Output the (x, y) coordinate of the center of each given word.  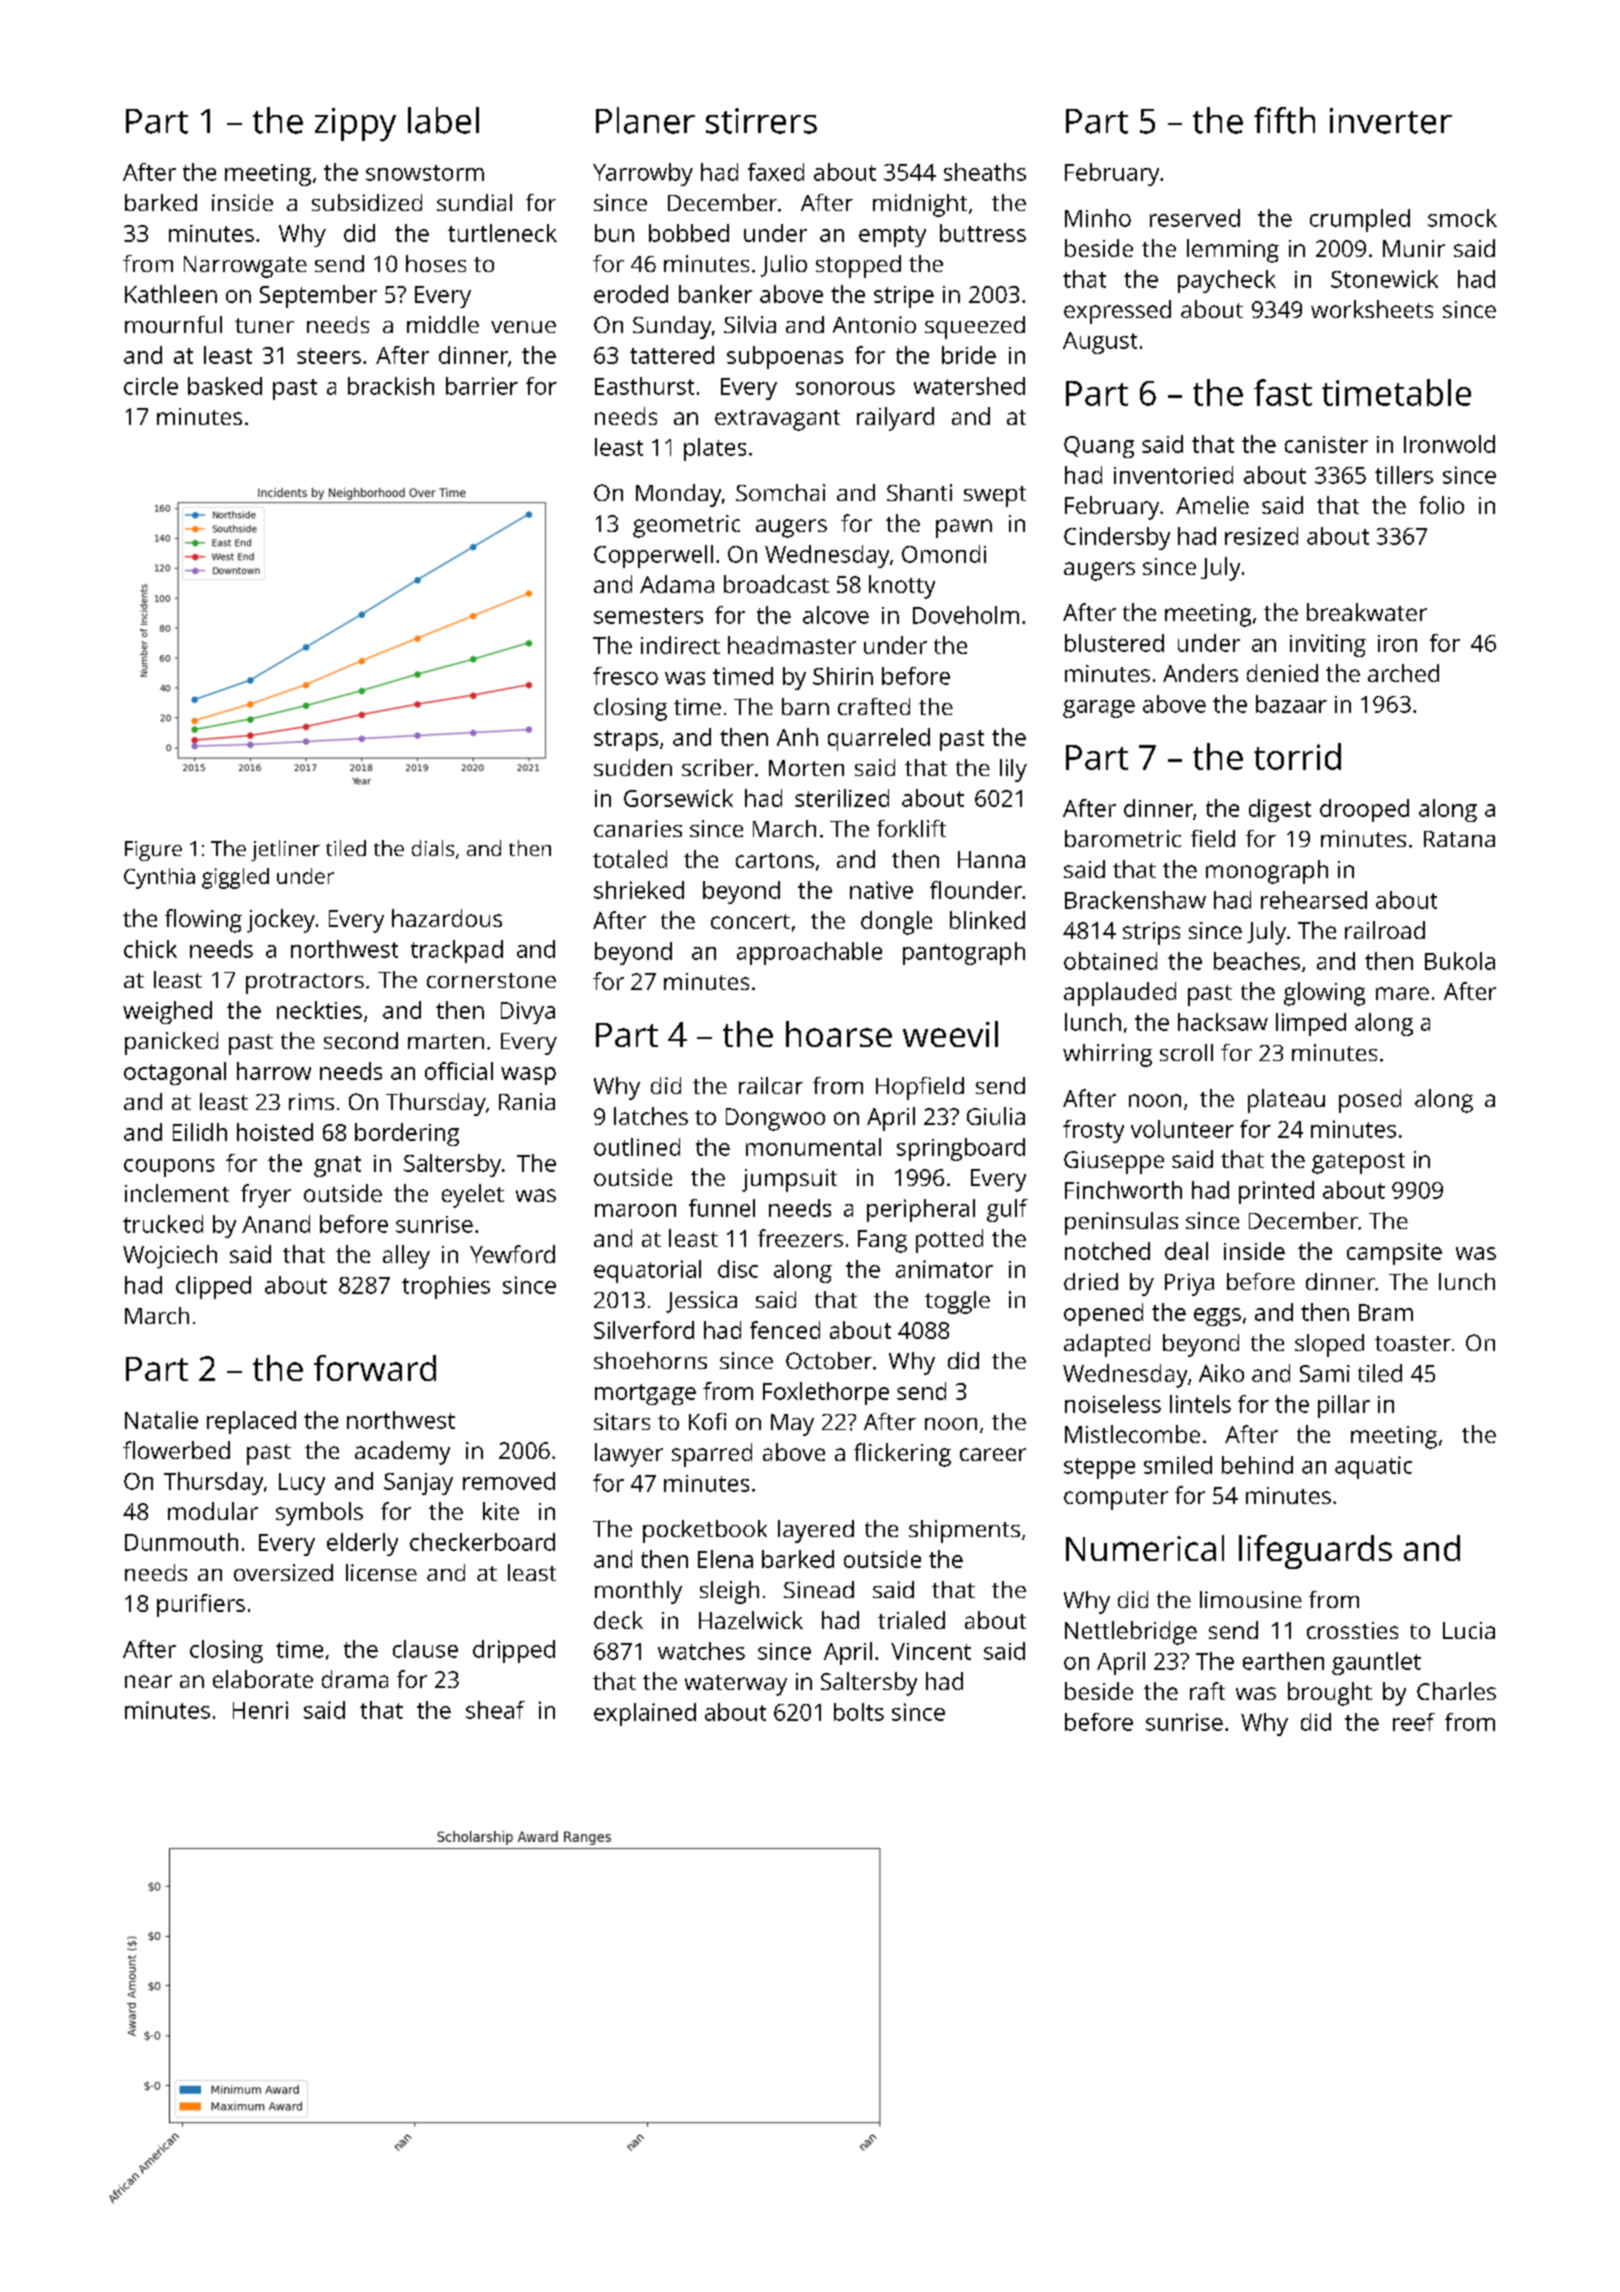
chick (150, 949)
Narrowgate (245, 267)
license (381, 1572)
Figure (153, 851)
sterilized (842, 798)
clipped (213, 1287)
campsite (1394, 1254)
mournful (173, 324)
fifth (1284, 120)
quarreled (879, 739)
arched (1403, 673)
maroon (635, 1210)
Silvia (750, 324)
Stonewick (1384, 279)
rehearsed (1314, 900)
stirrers (761, 121)
